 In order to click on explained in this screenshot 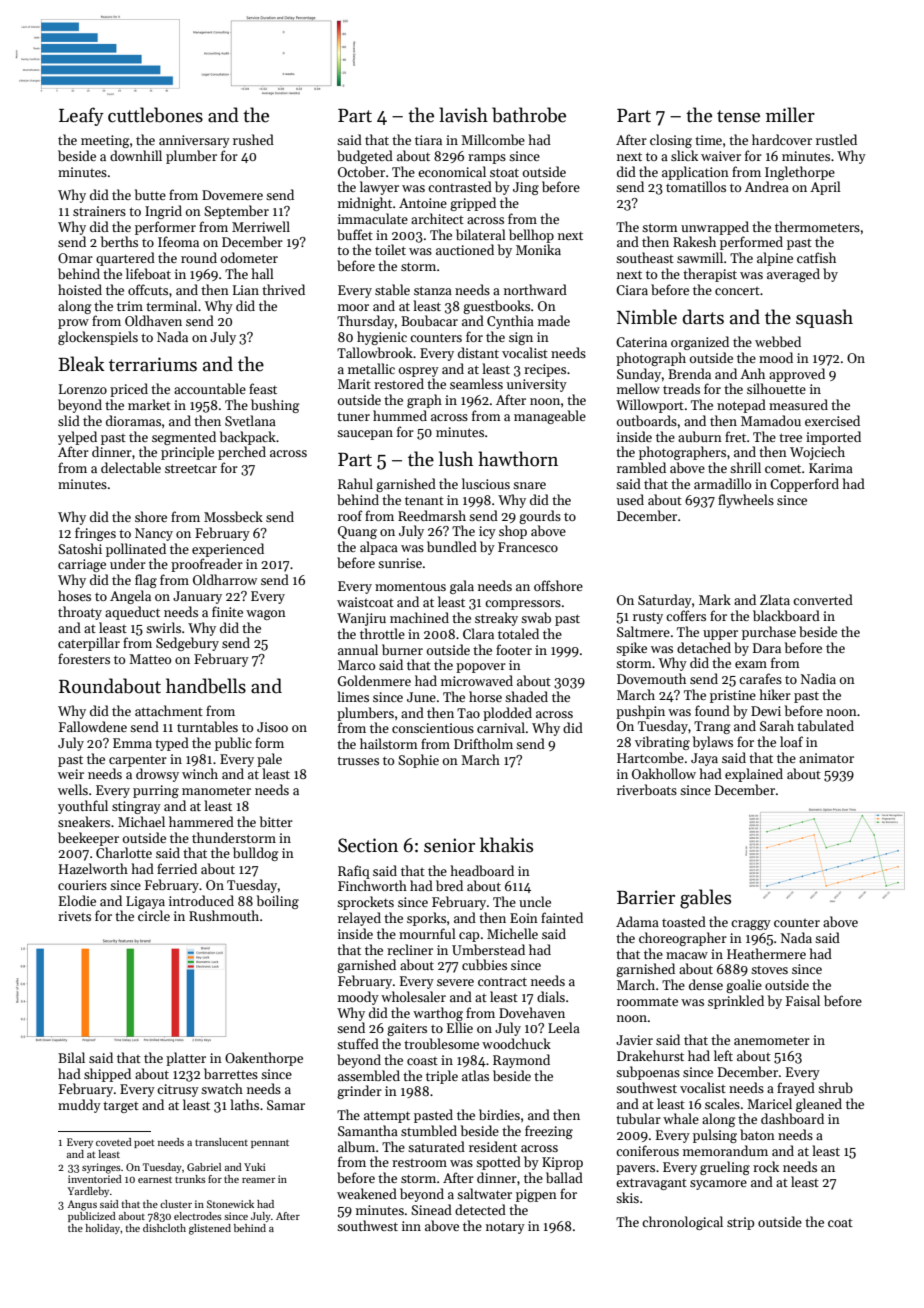, I will do `click(754, 775)`.
